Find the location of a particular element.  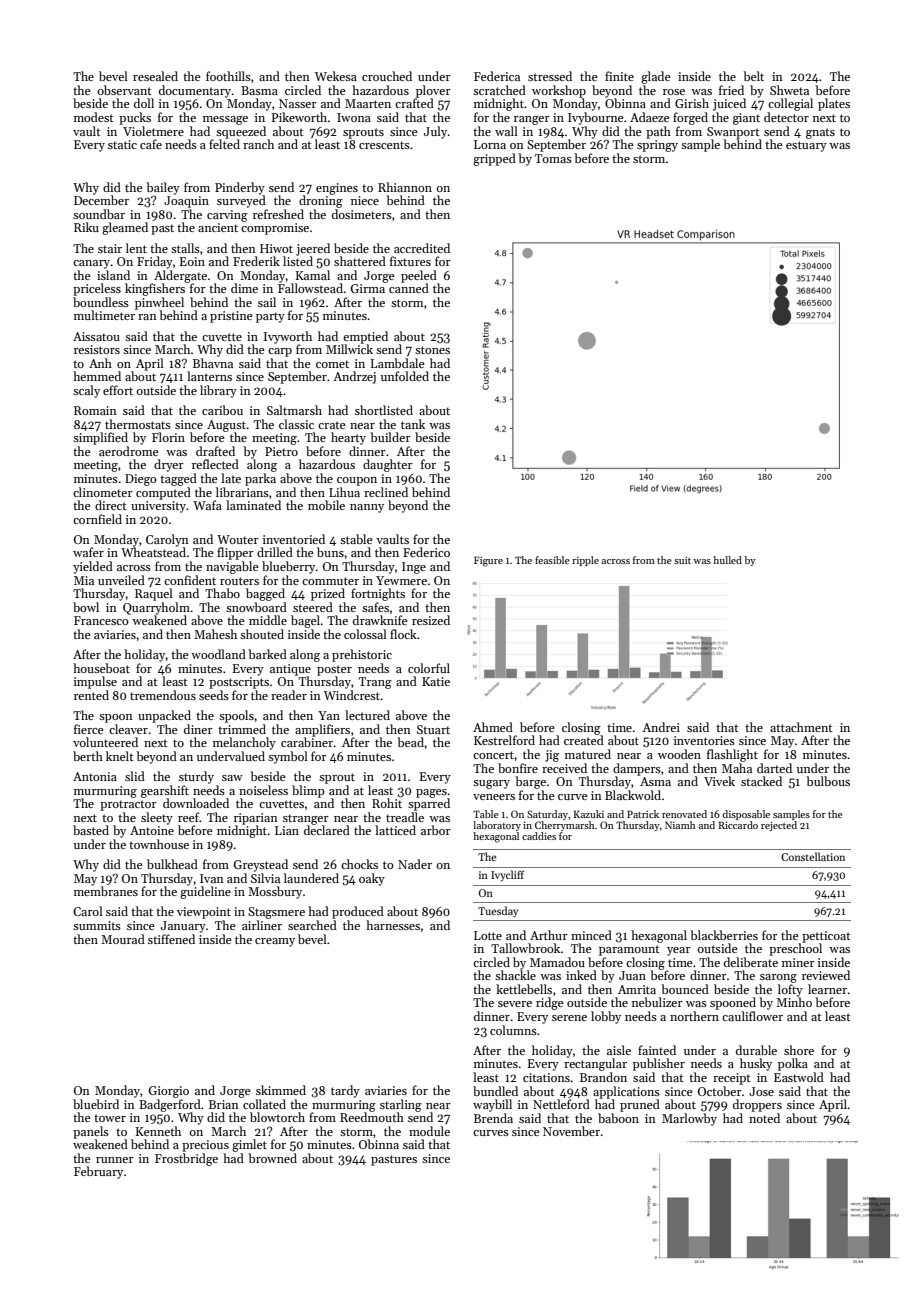

Cherrymarsh is located at coordinates (564, 826).
